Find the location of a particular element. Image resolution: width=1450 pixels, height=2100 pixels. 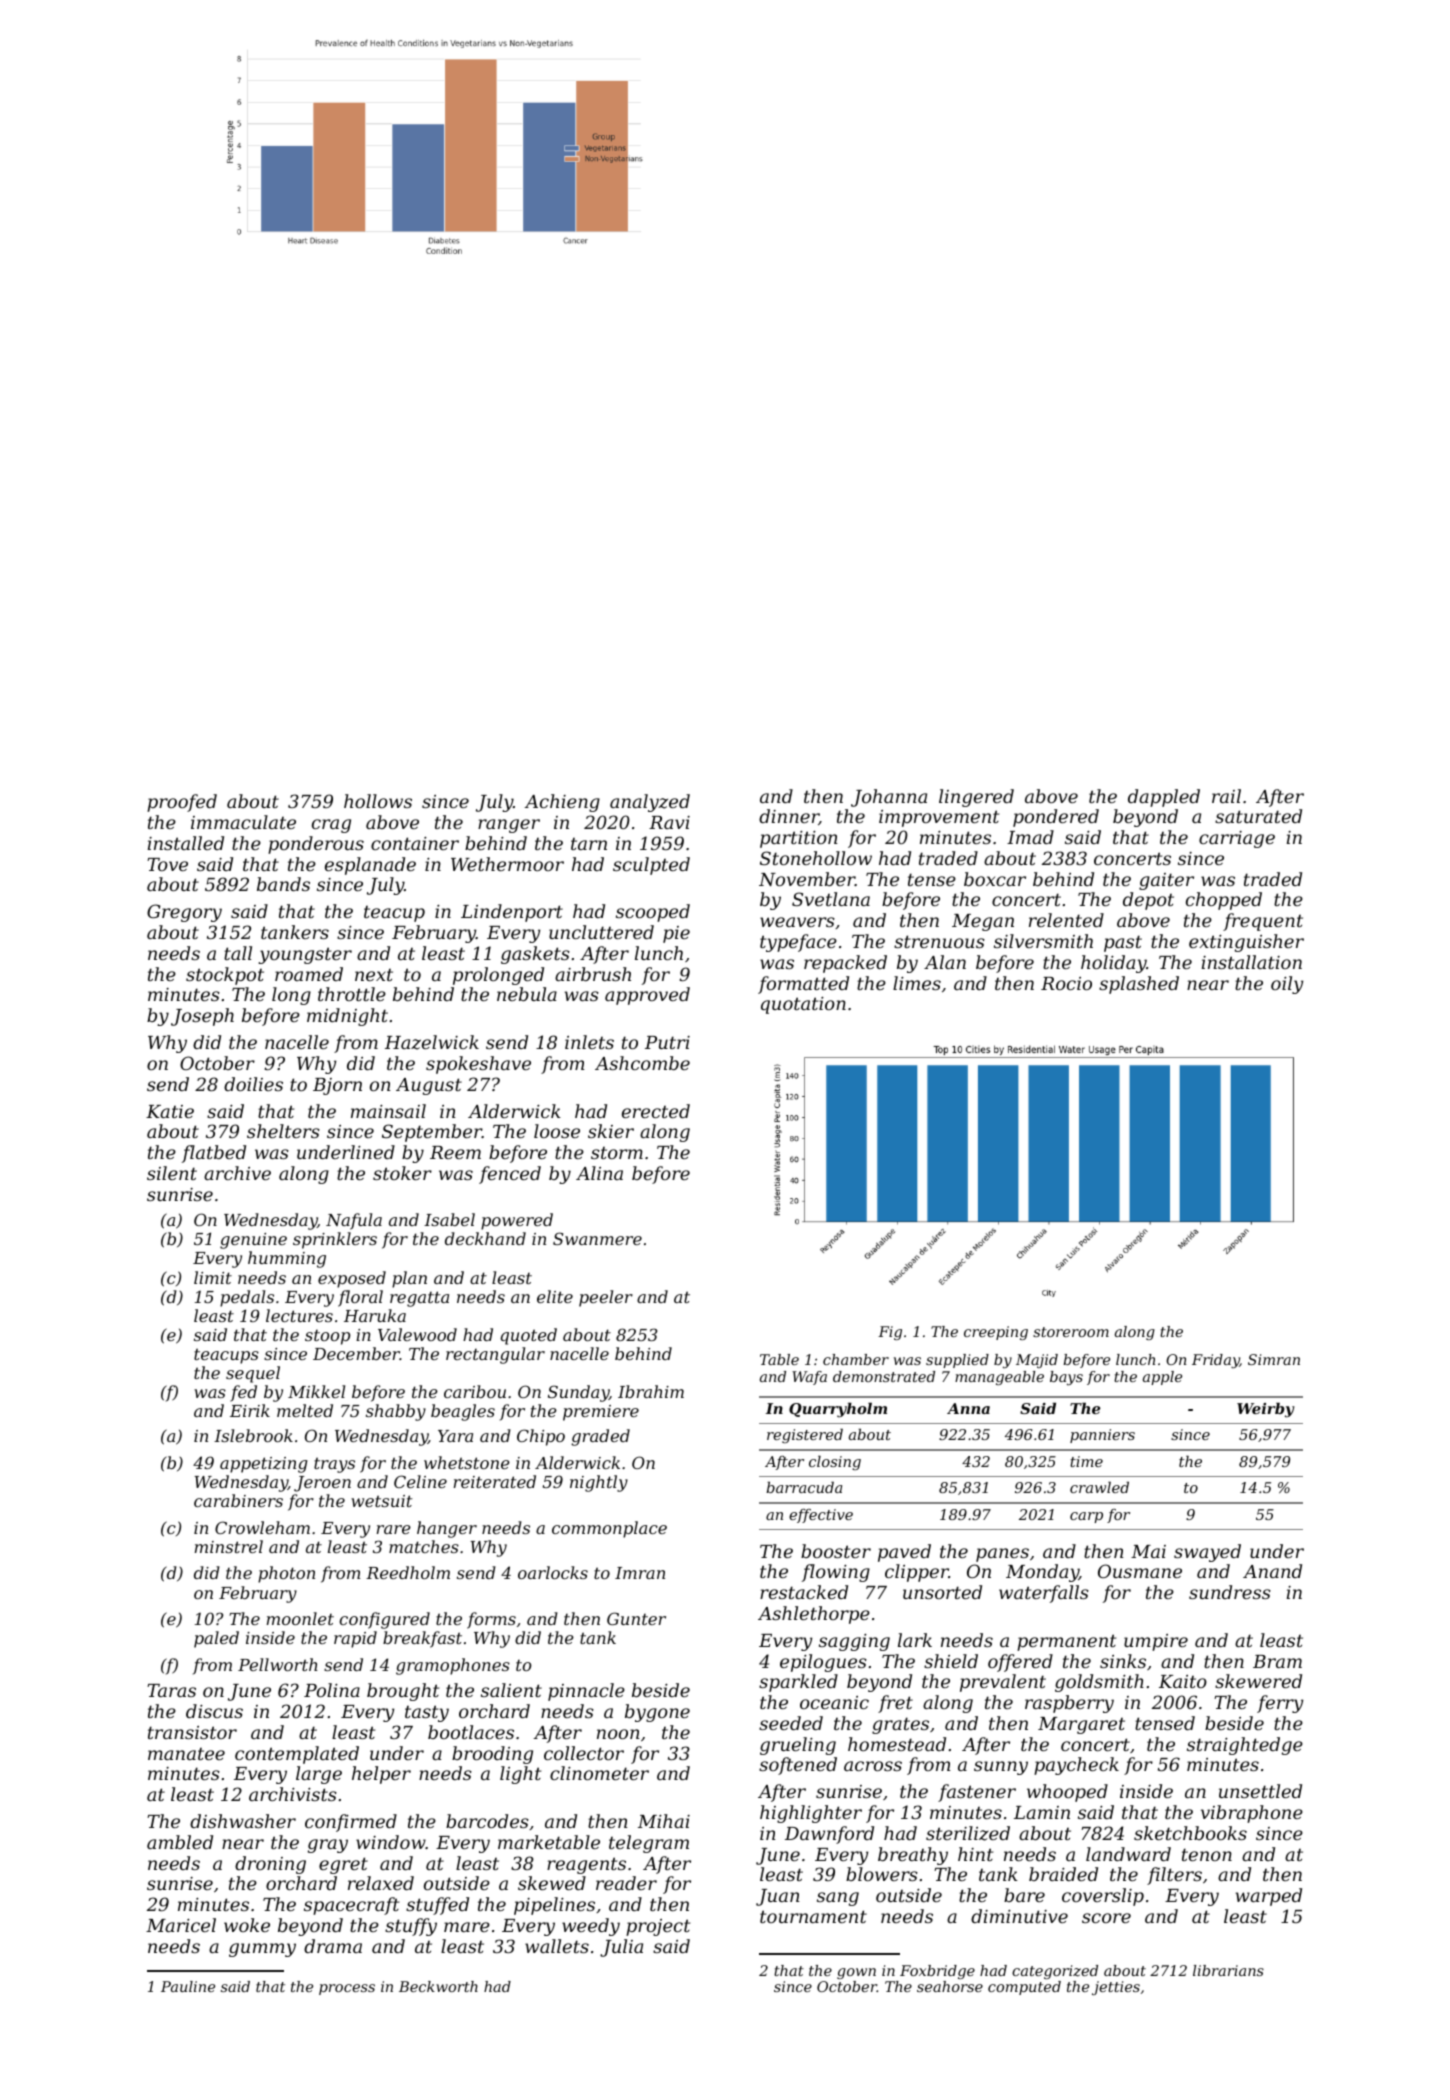

mare is located at coordinates (467, 1927).
